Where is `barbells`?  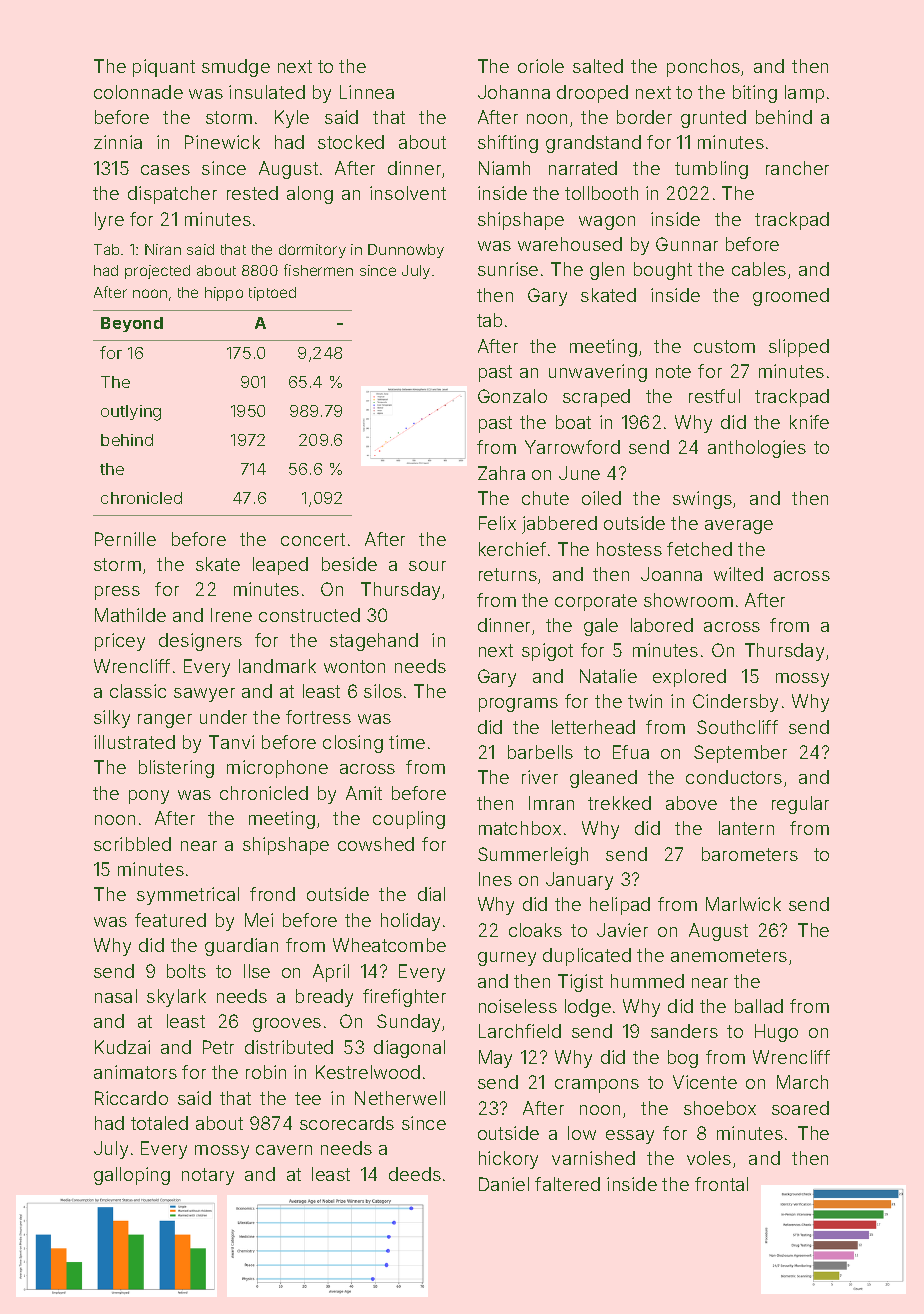
barbells is located at coordinates (540, 752).
